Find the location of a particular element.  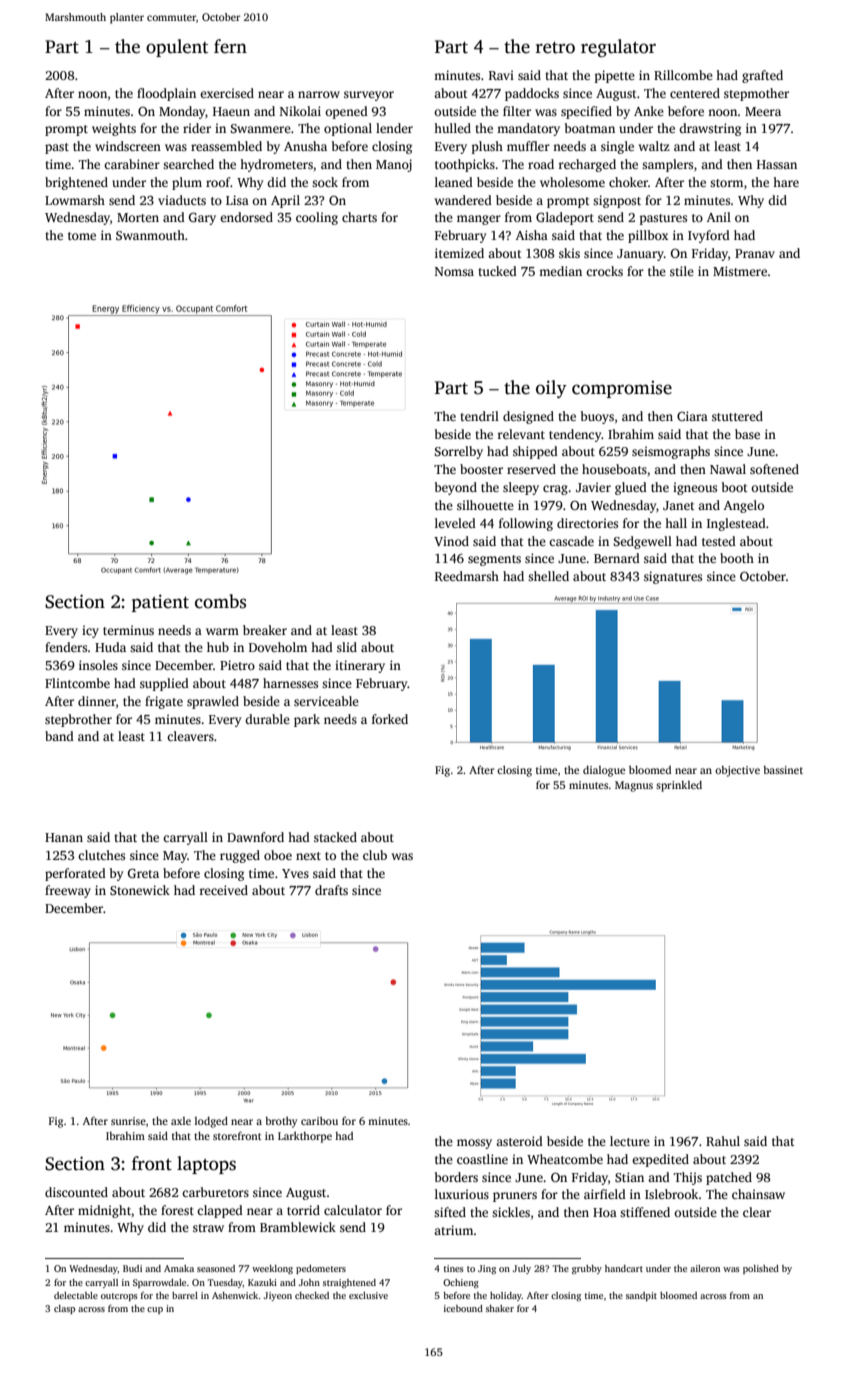

discounted is located at coordinates (76, 1192).
